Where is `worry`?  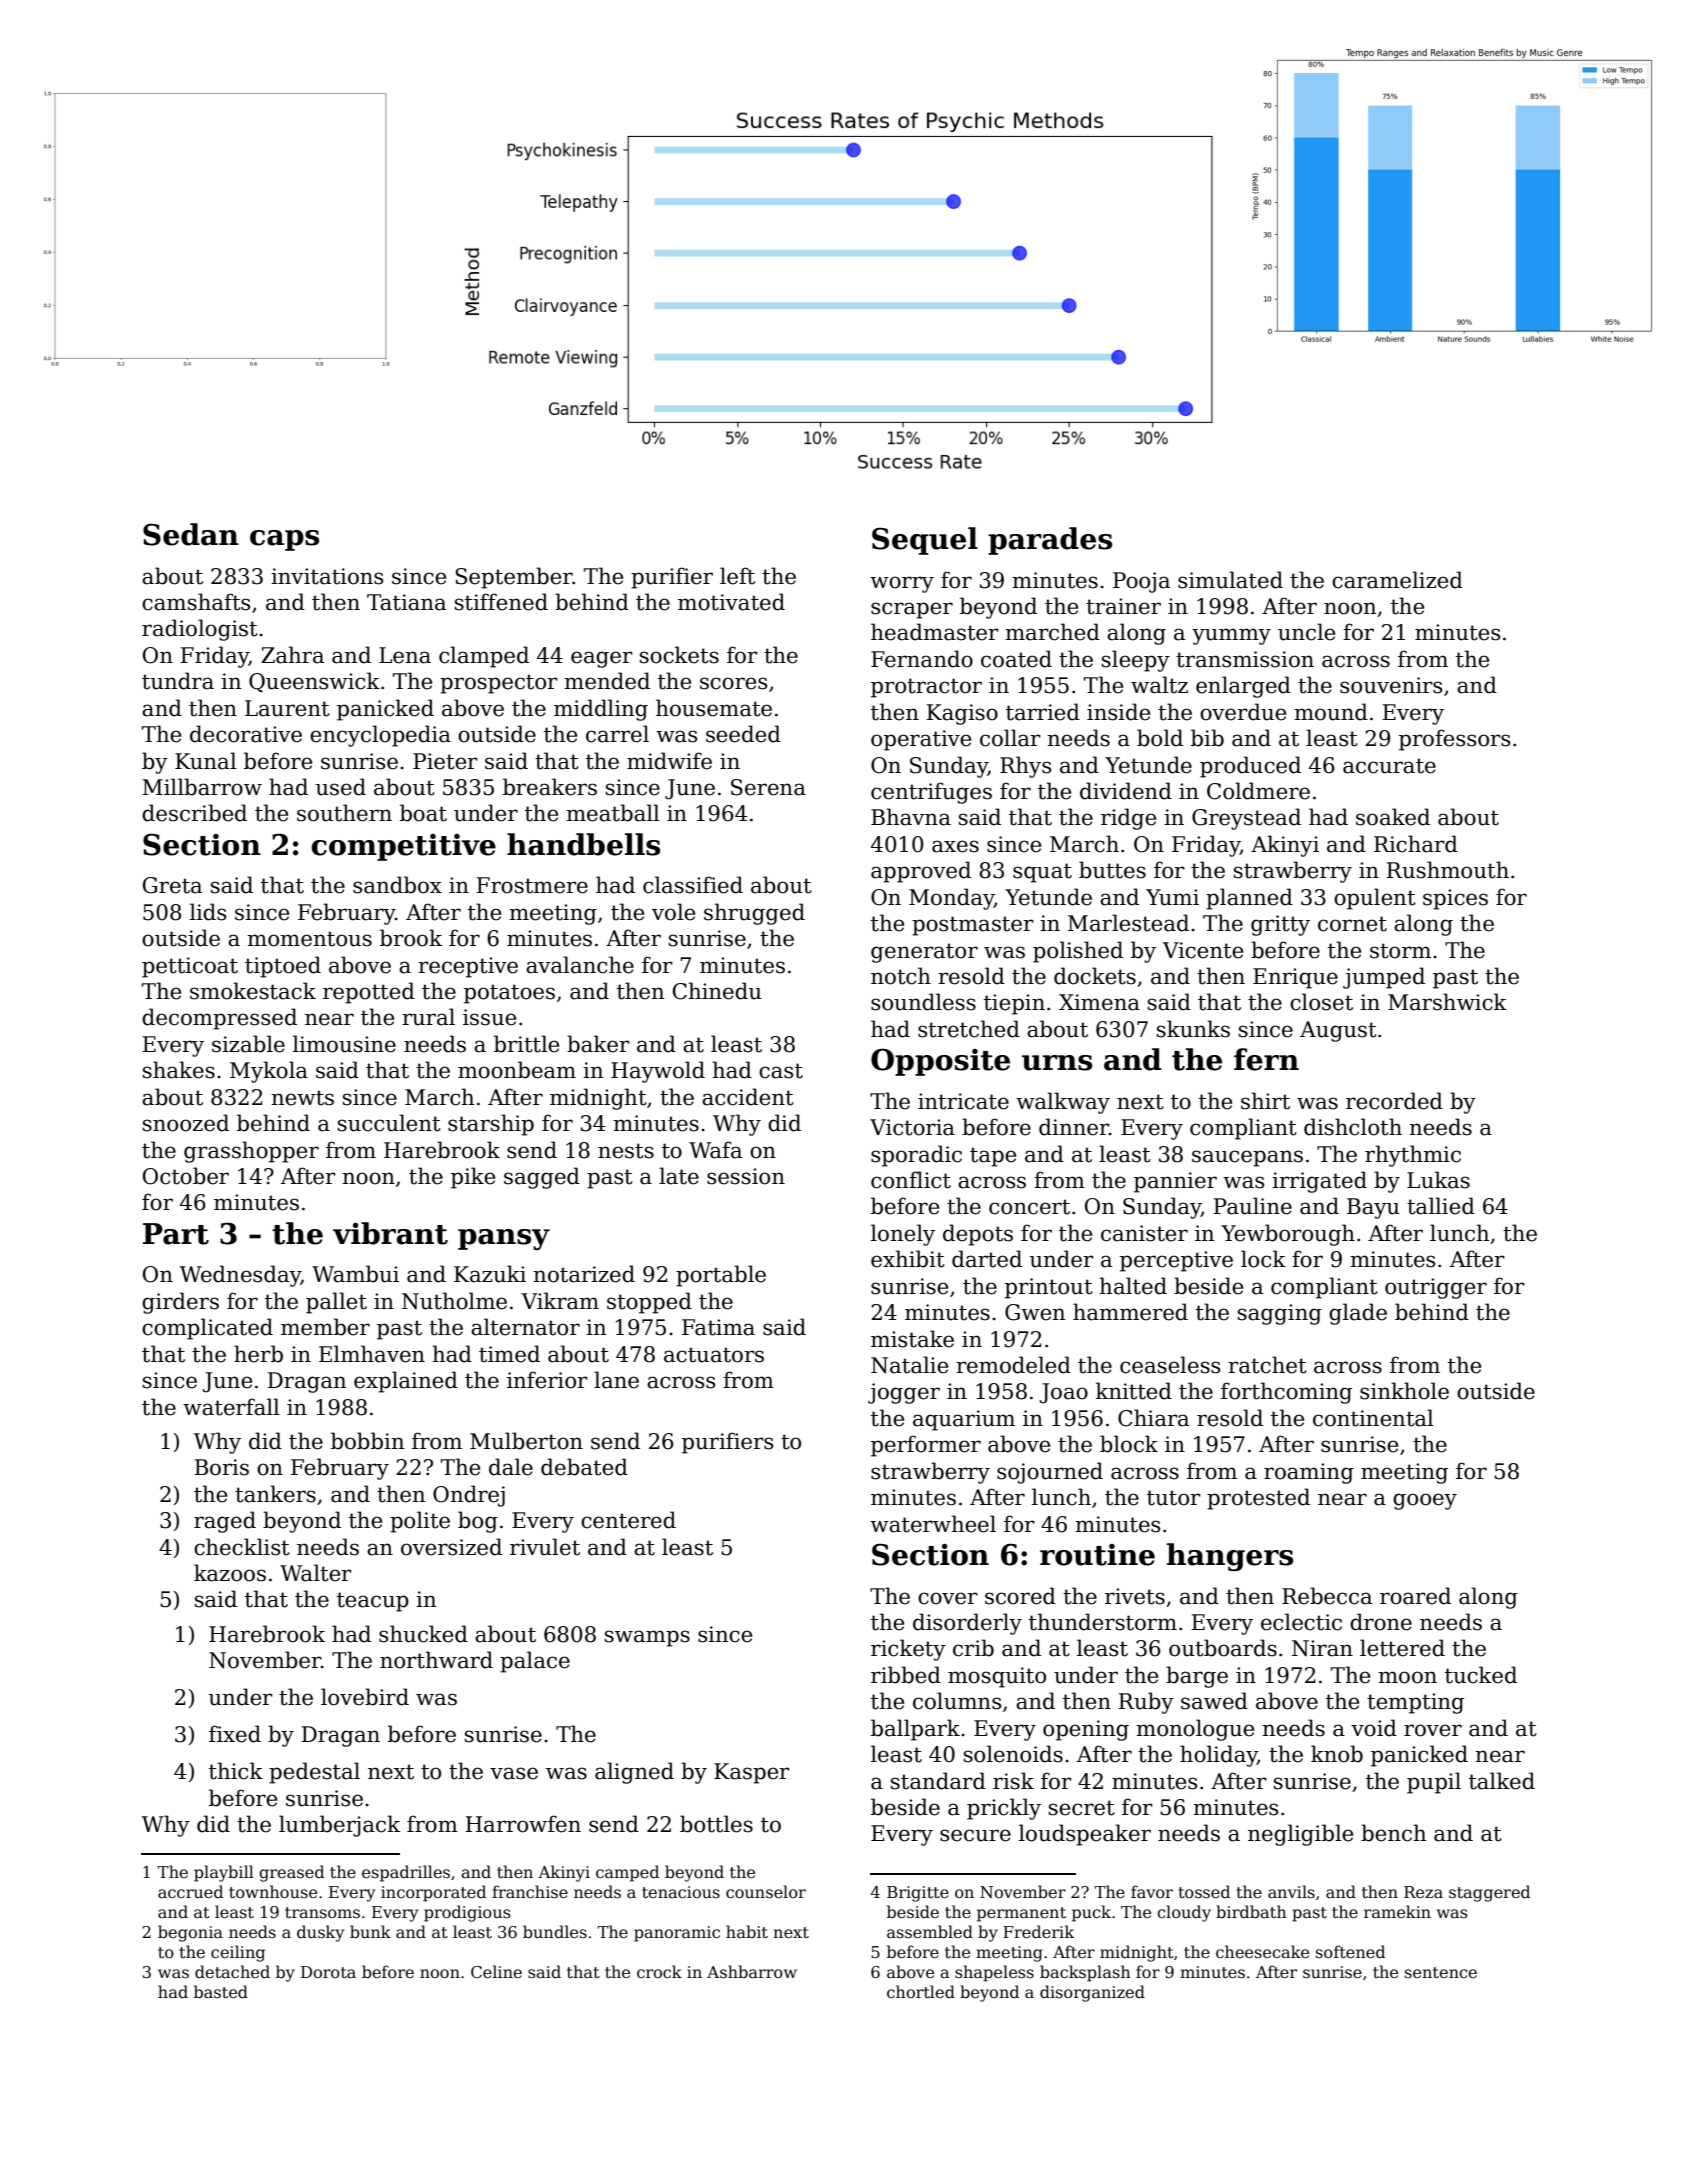
worry is located at coordinates (902, 584).
